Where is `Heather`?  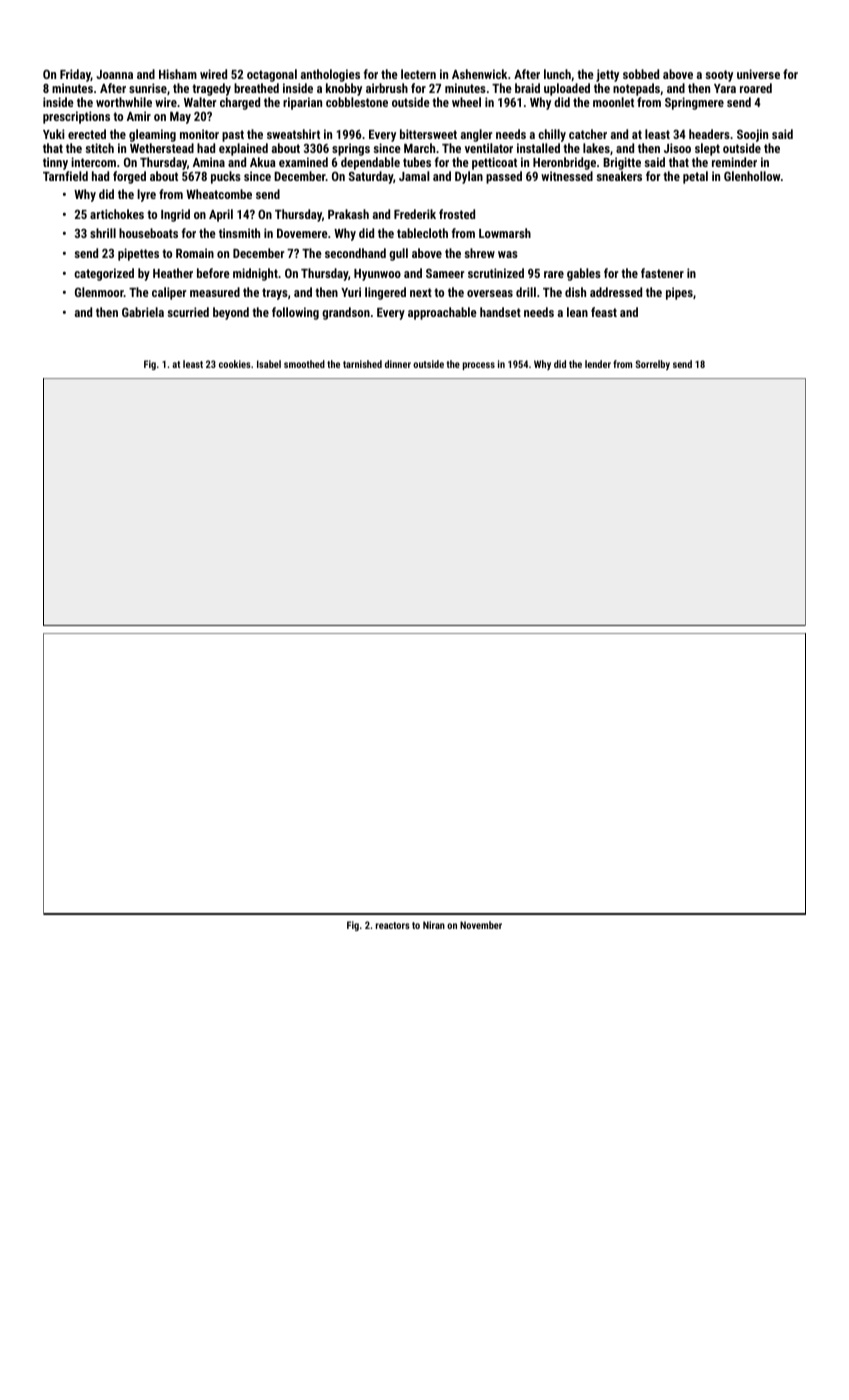
Heather is located at coordinates (173, 273).
